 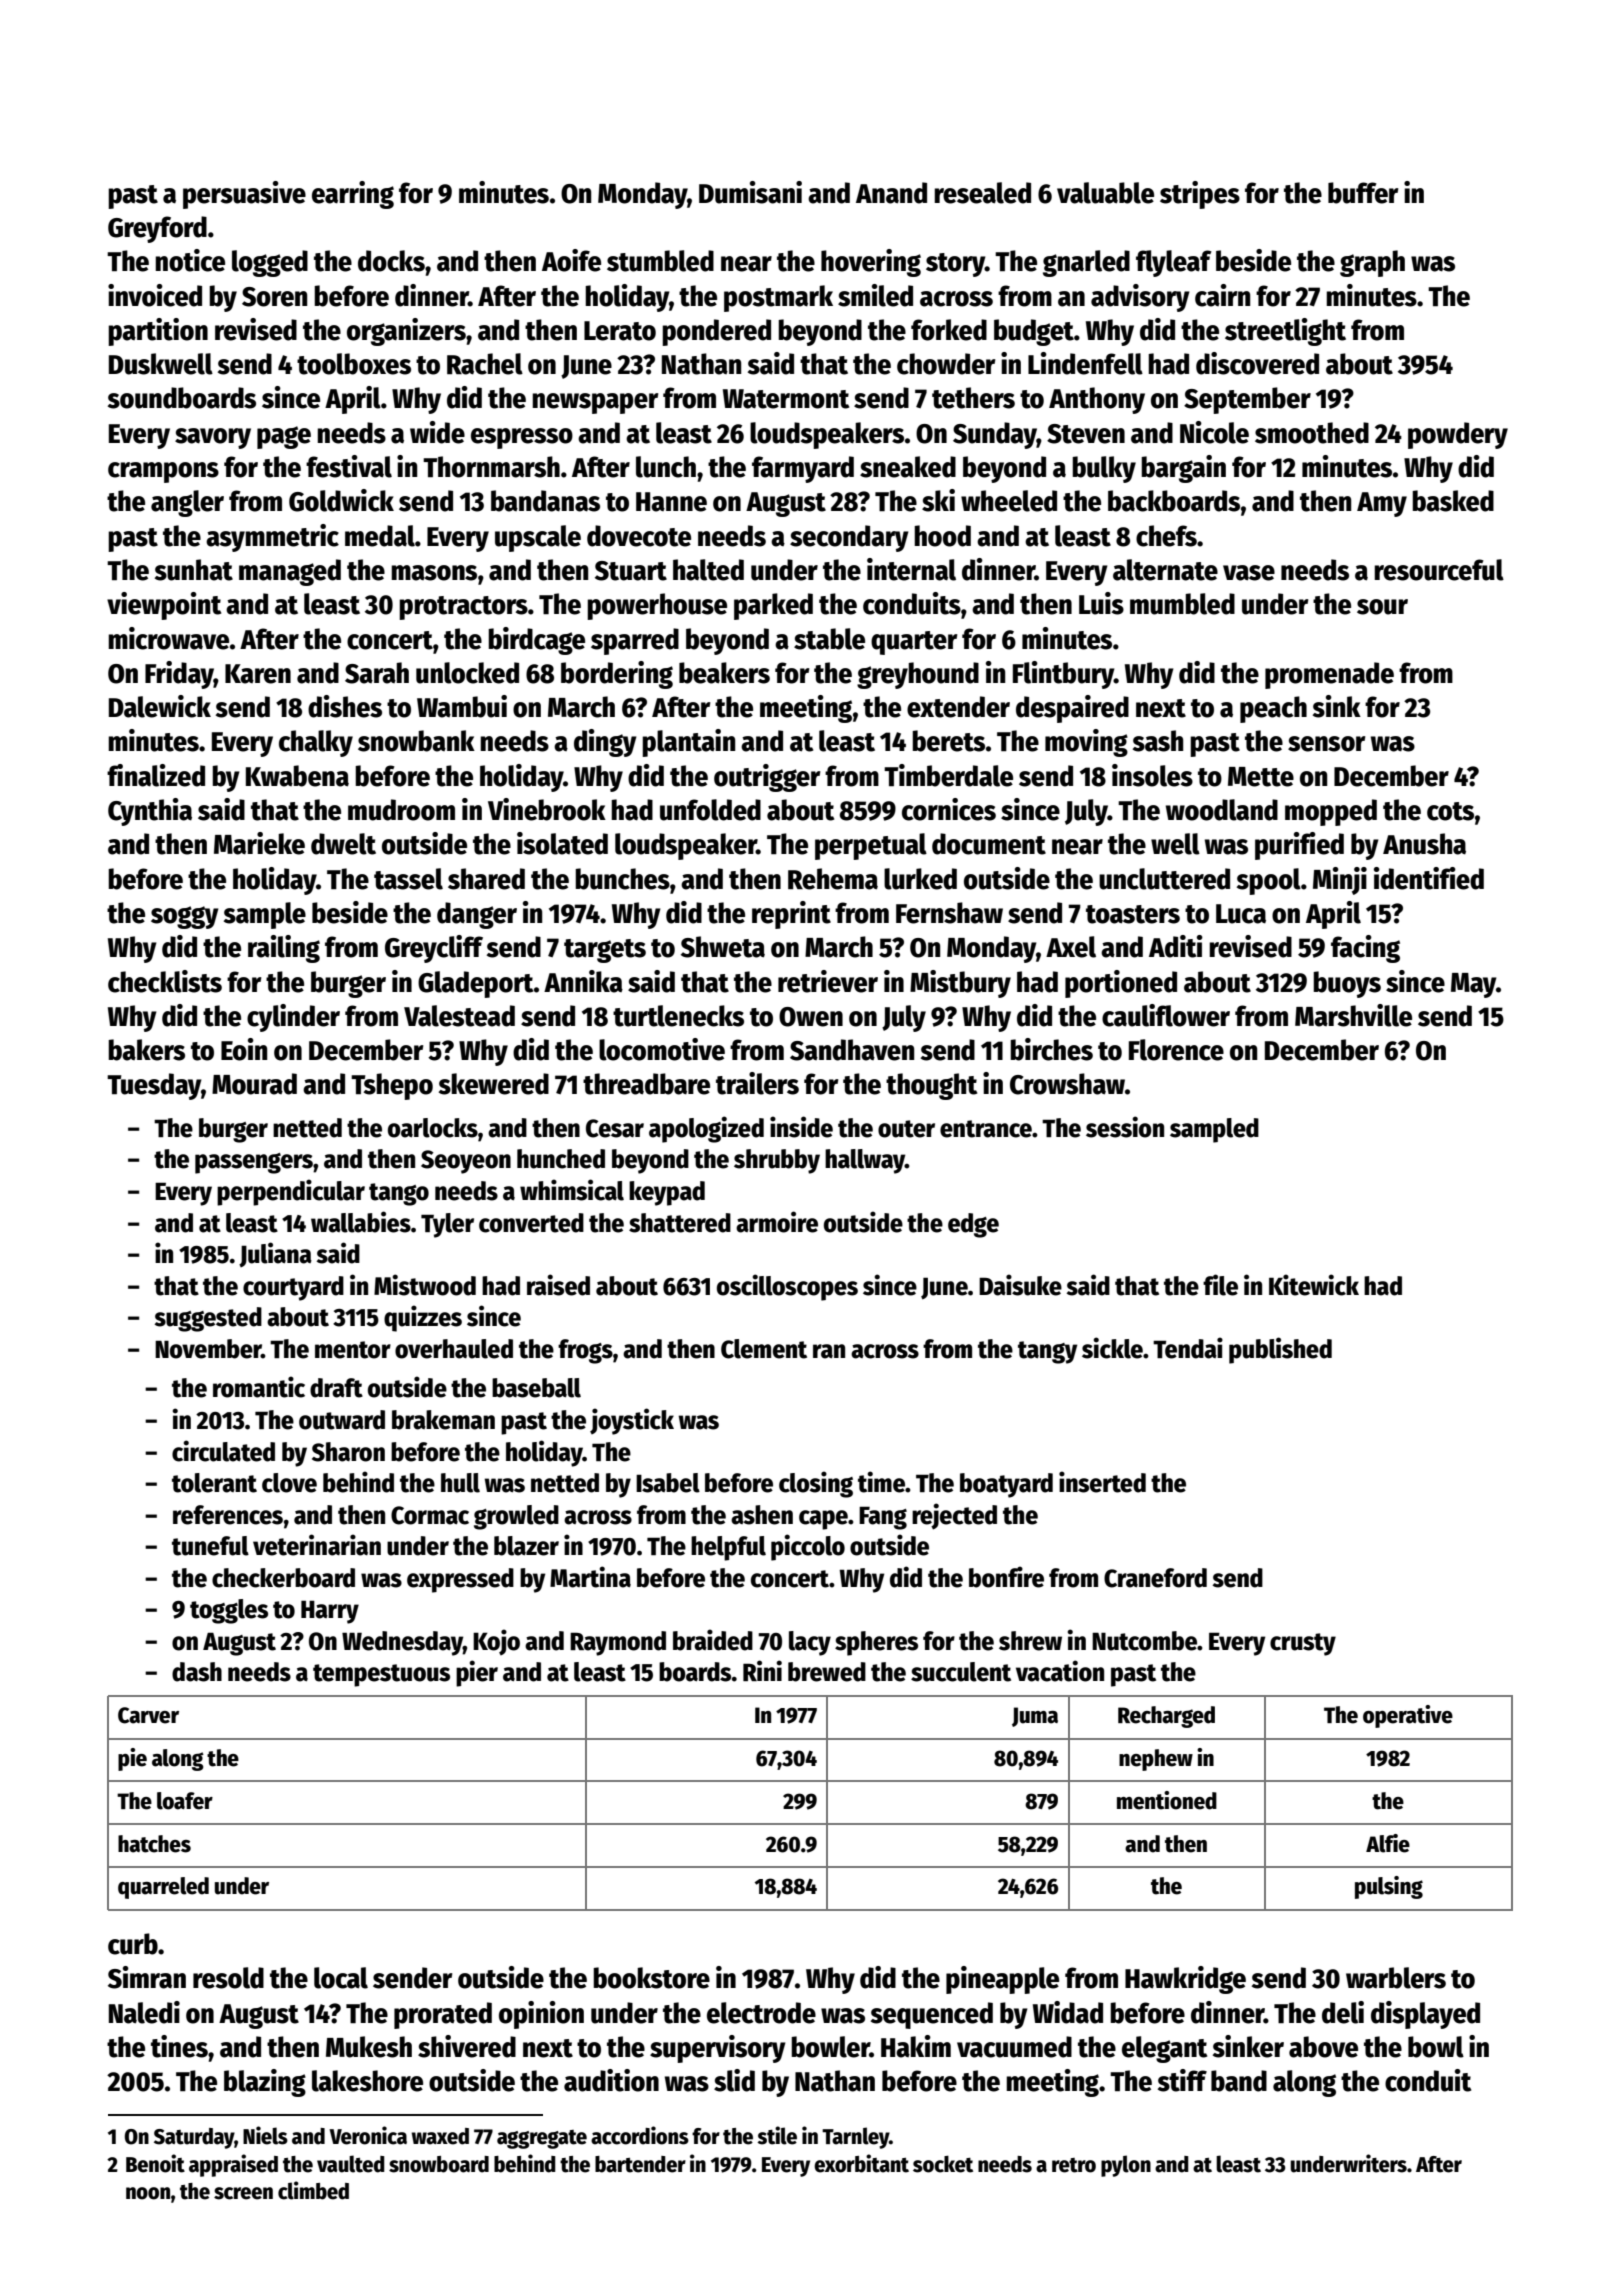 I want to click on outrigger, so click(x=767, y=778).
